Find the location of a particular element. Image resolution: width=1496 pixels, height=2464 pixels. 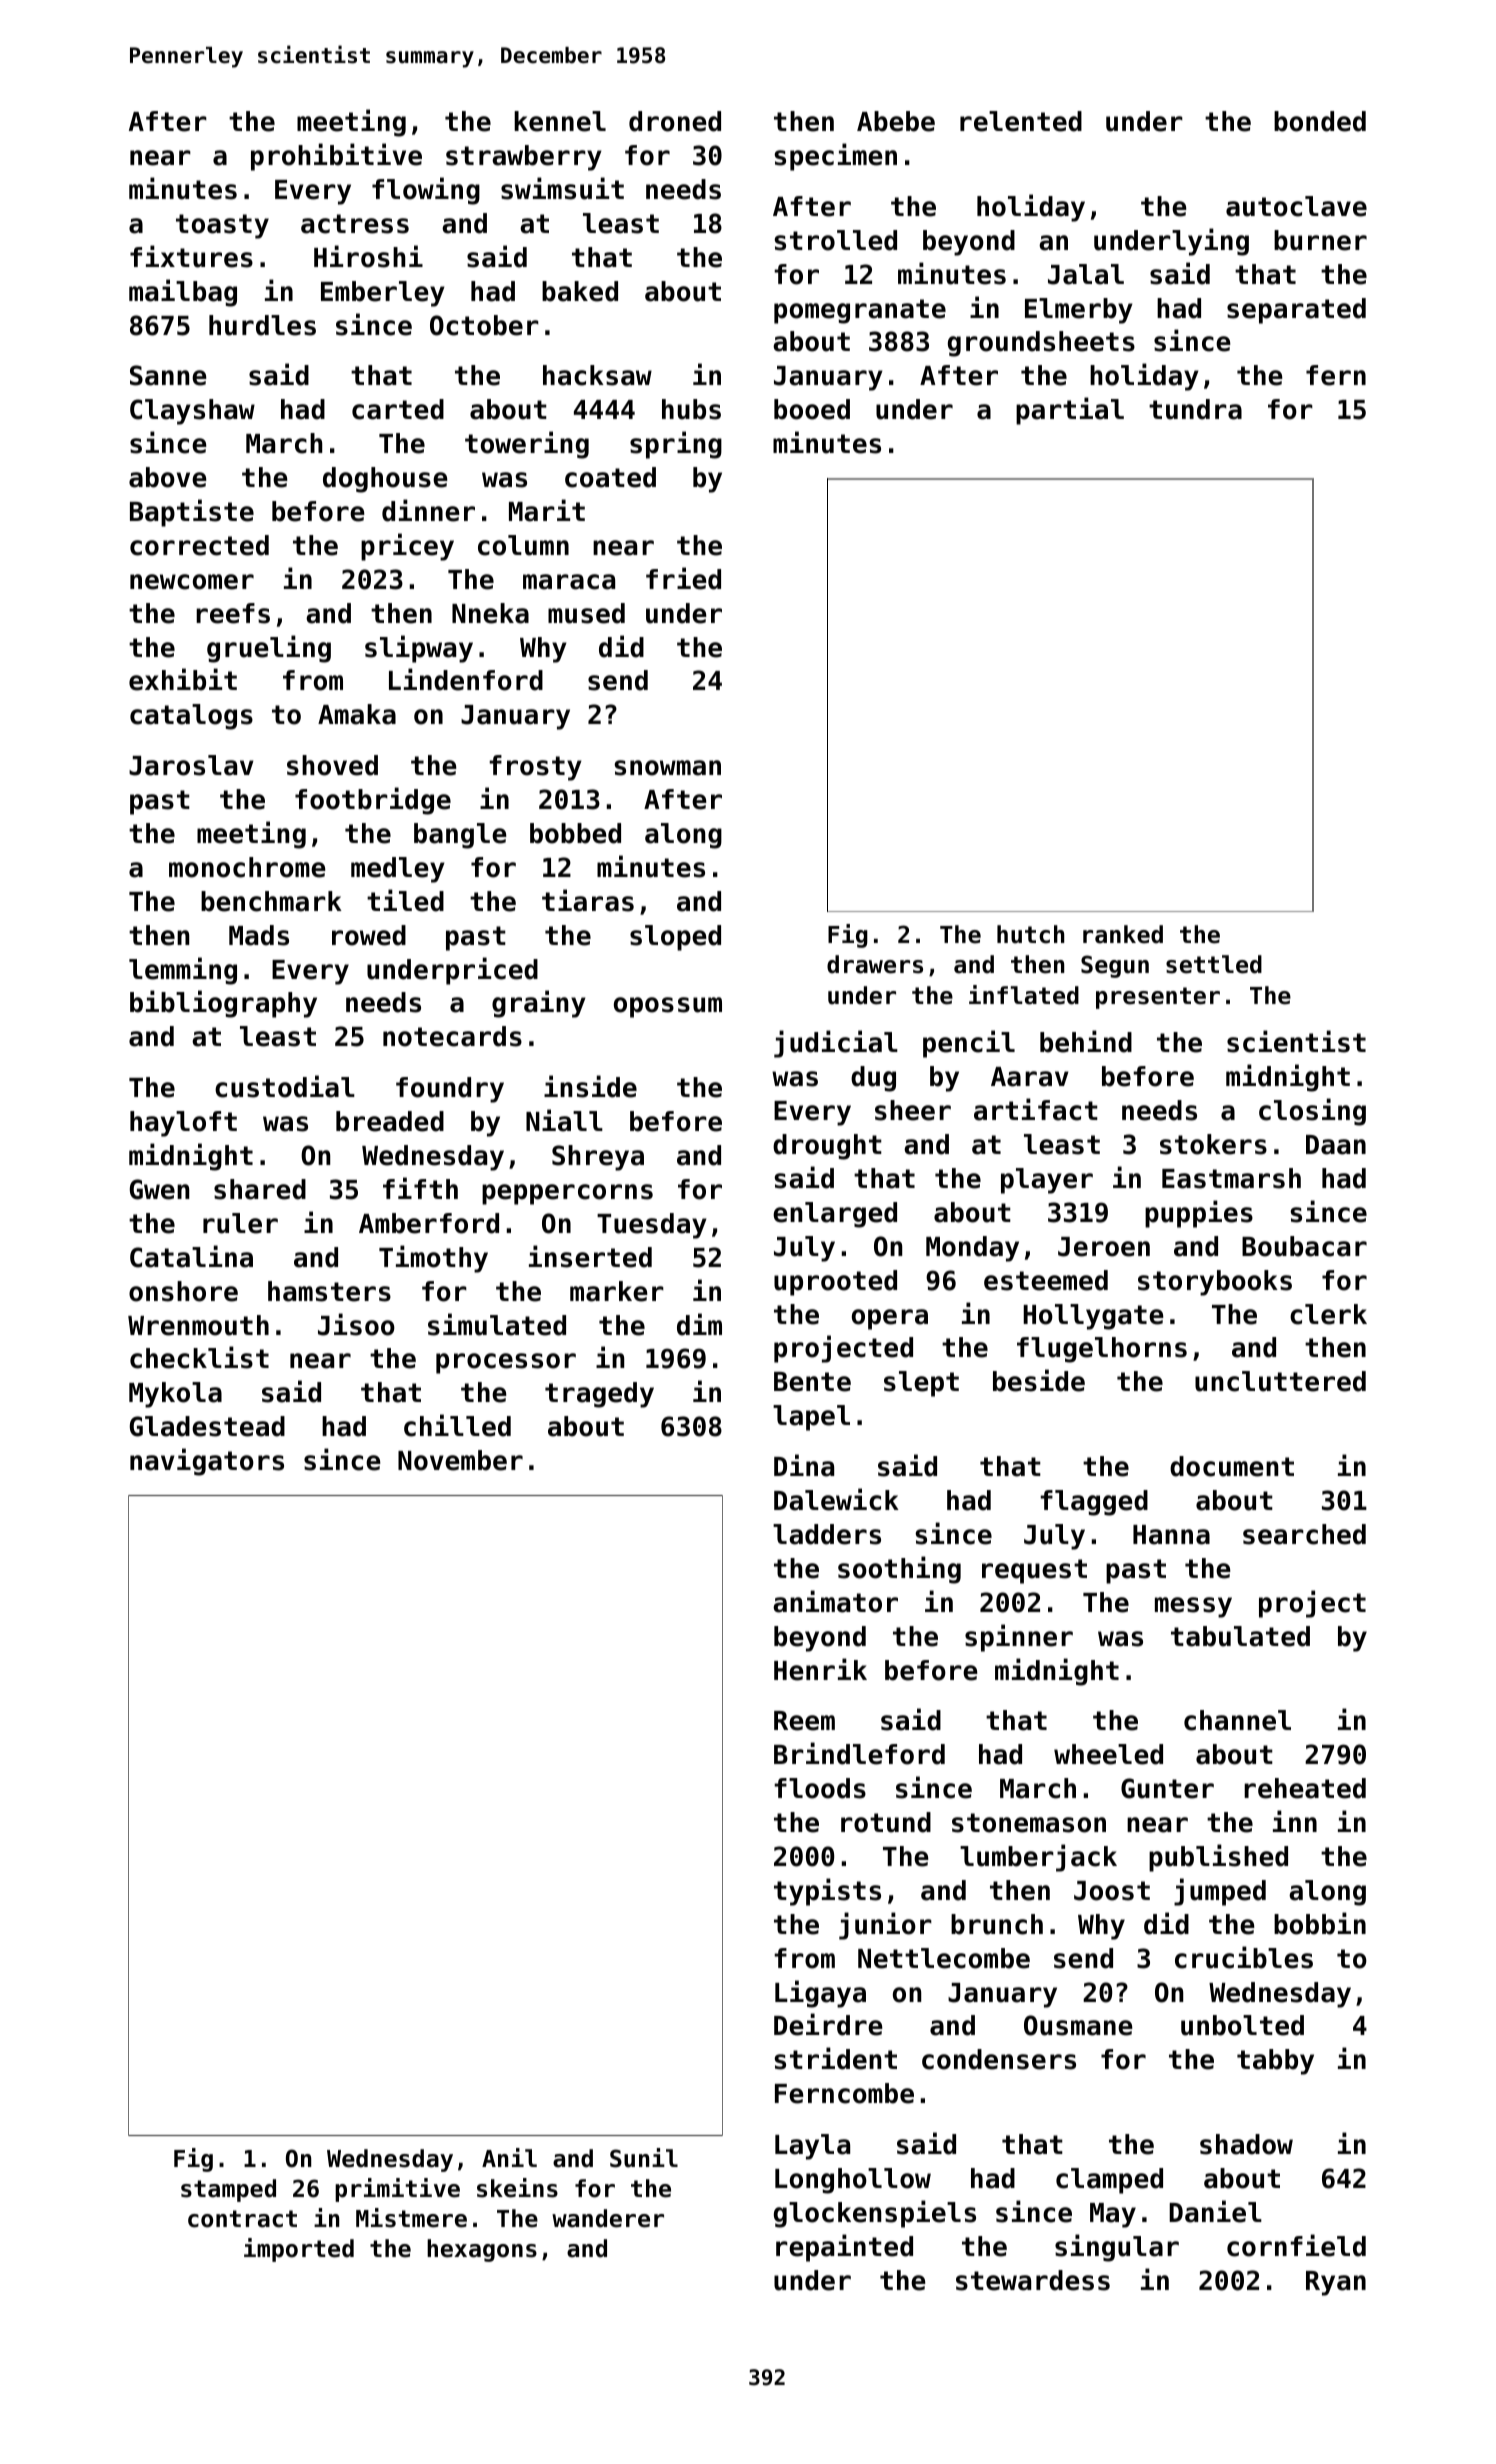

stamped is located at coordinates (228, 2190).
